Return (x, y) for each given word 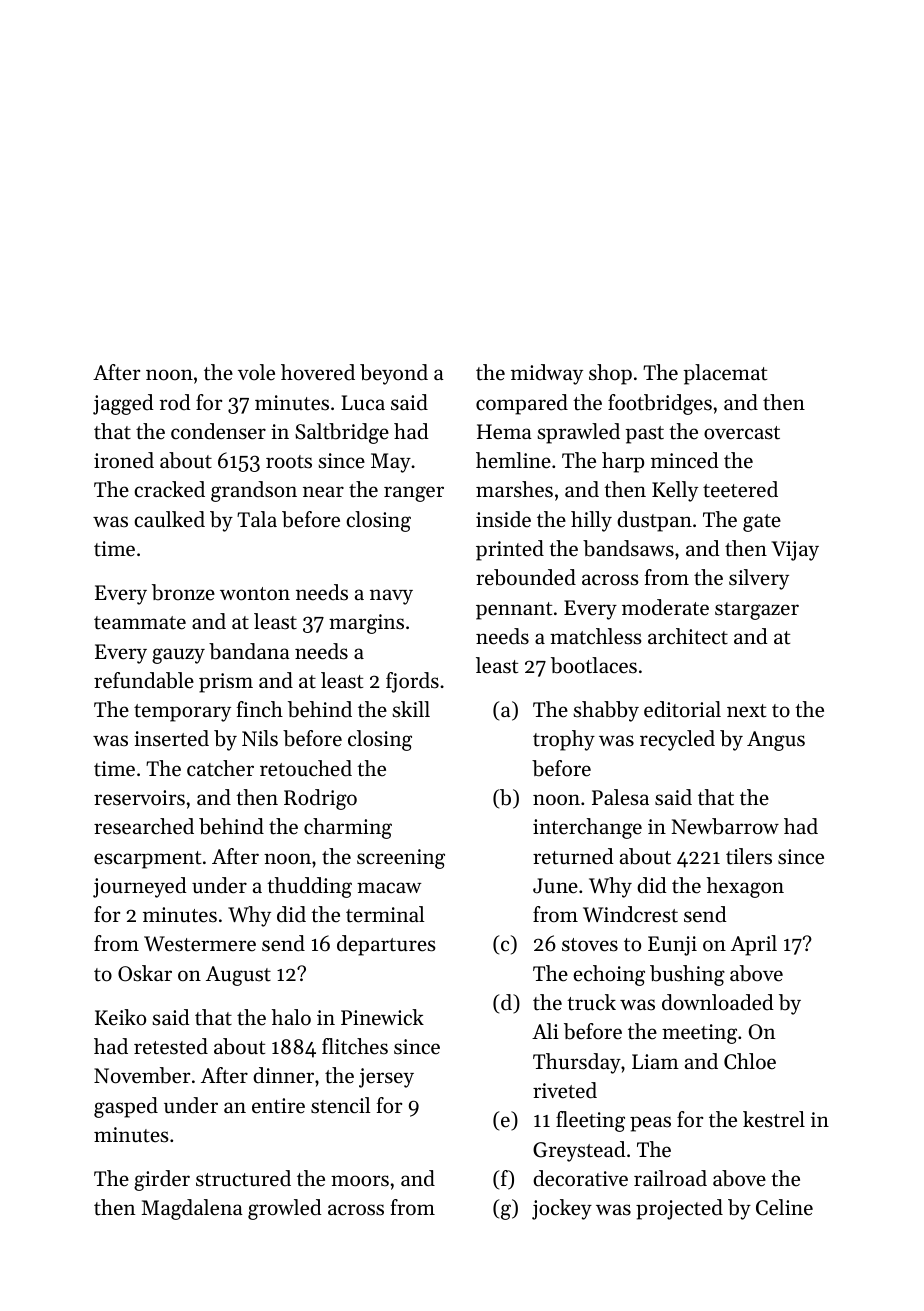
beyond (394, 374)
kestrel (774, 1119)
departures (386, 945)
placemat (725, 374)
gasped (126, 1107)
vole (256, 372)
